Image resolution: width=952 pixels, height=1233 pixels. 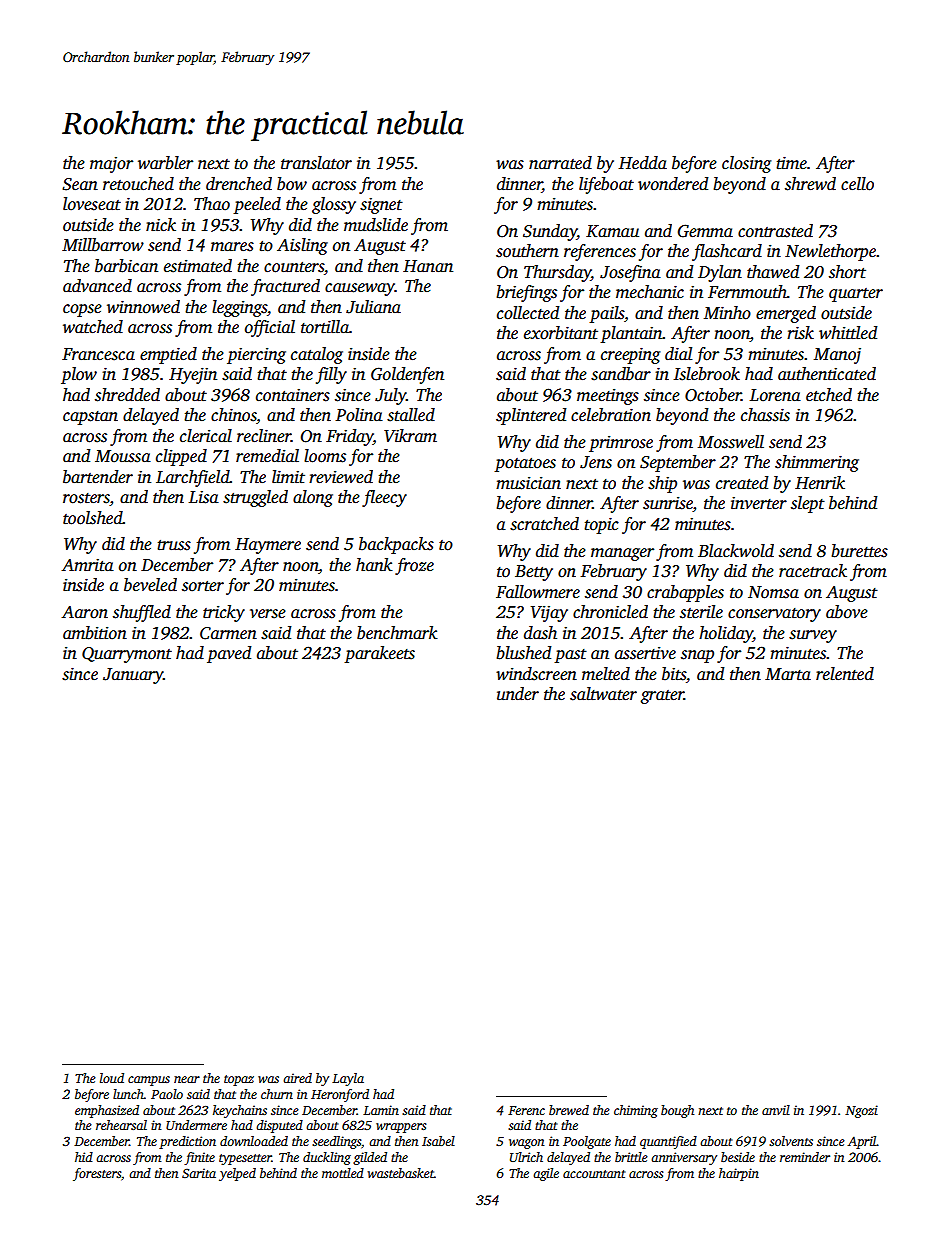 I want to click on January, so click(x=133, y=676).
